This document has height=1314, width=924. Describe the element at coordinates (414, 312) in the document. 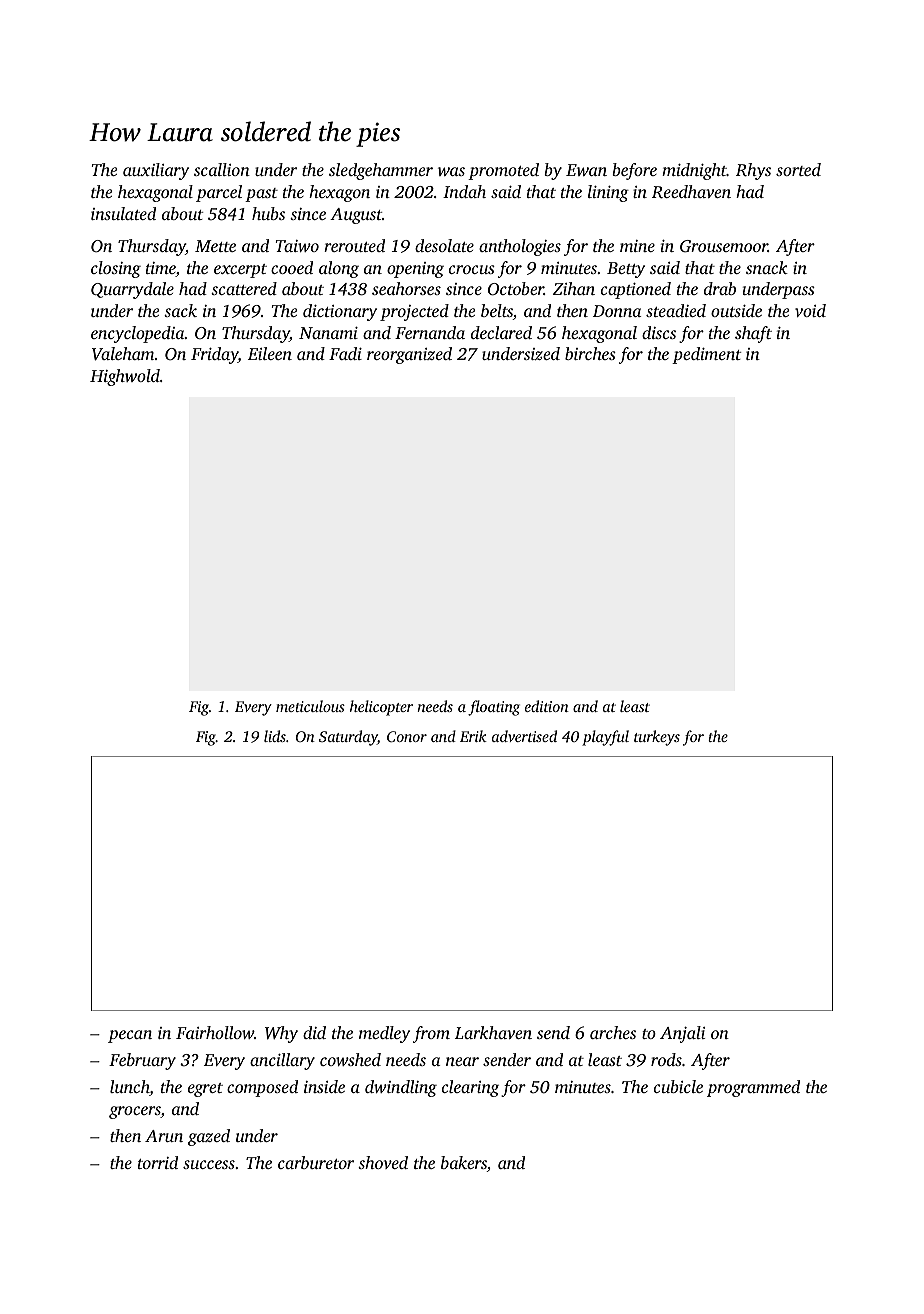

I see `projected` at that location.
